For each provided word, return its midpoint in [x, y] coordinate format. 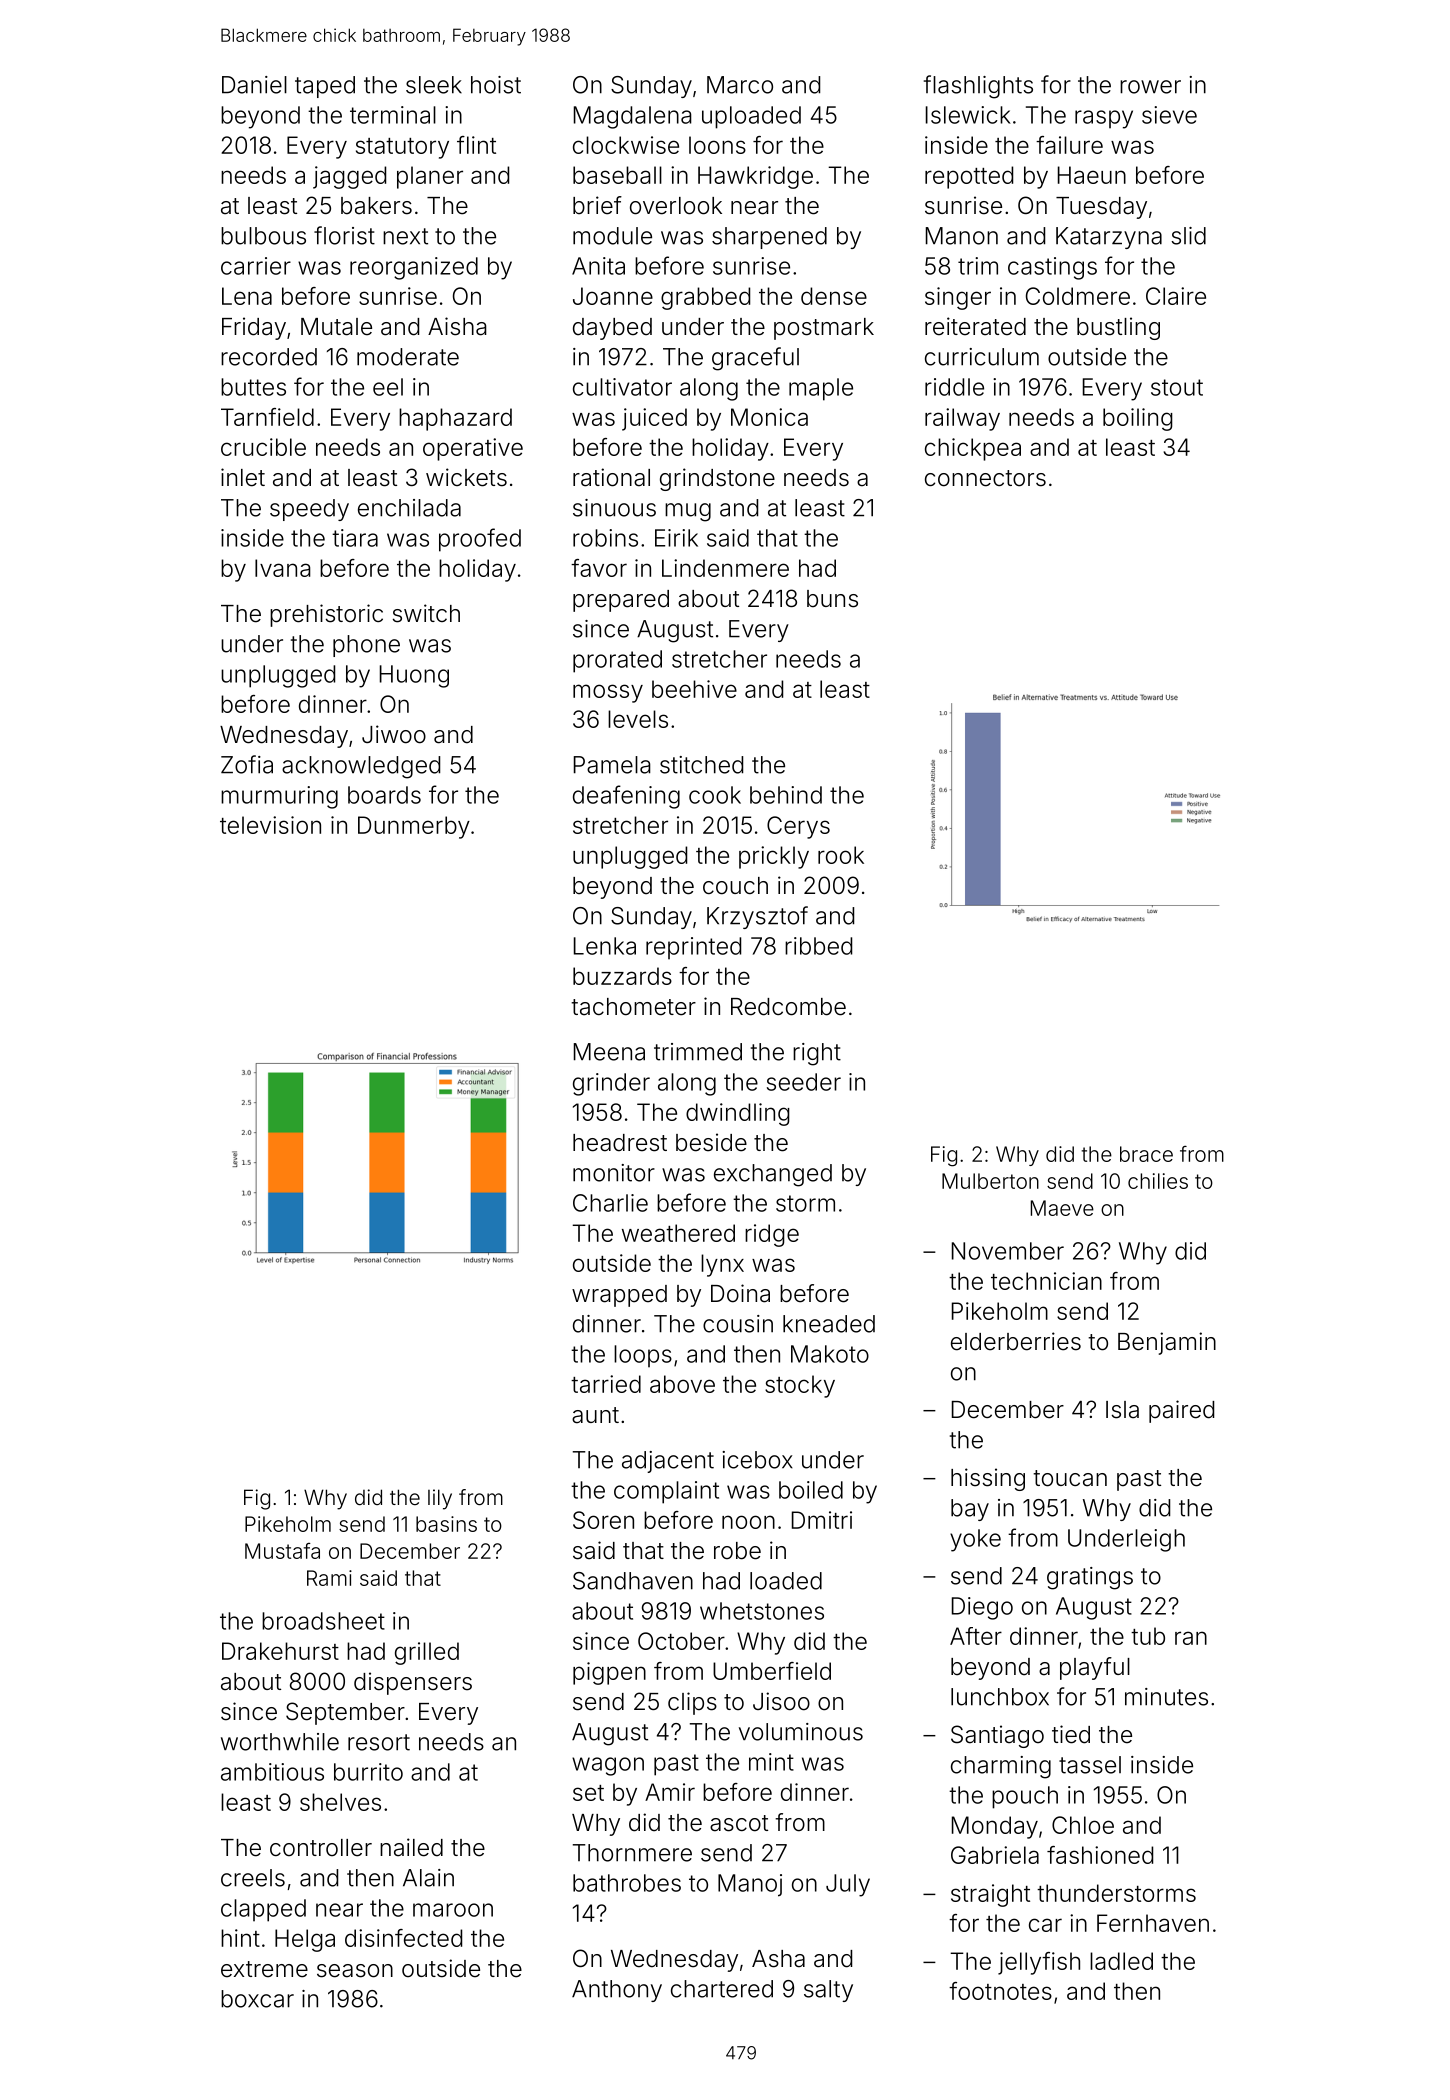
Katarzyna [1109, 238]
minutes [1166, 1697]
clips [692, 1703]
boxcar [257, 1999]
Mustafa [282, 1551]
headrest [620, 1143]
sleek [434, 85]
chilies [1158, 1181]
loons [717, 145]
